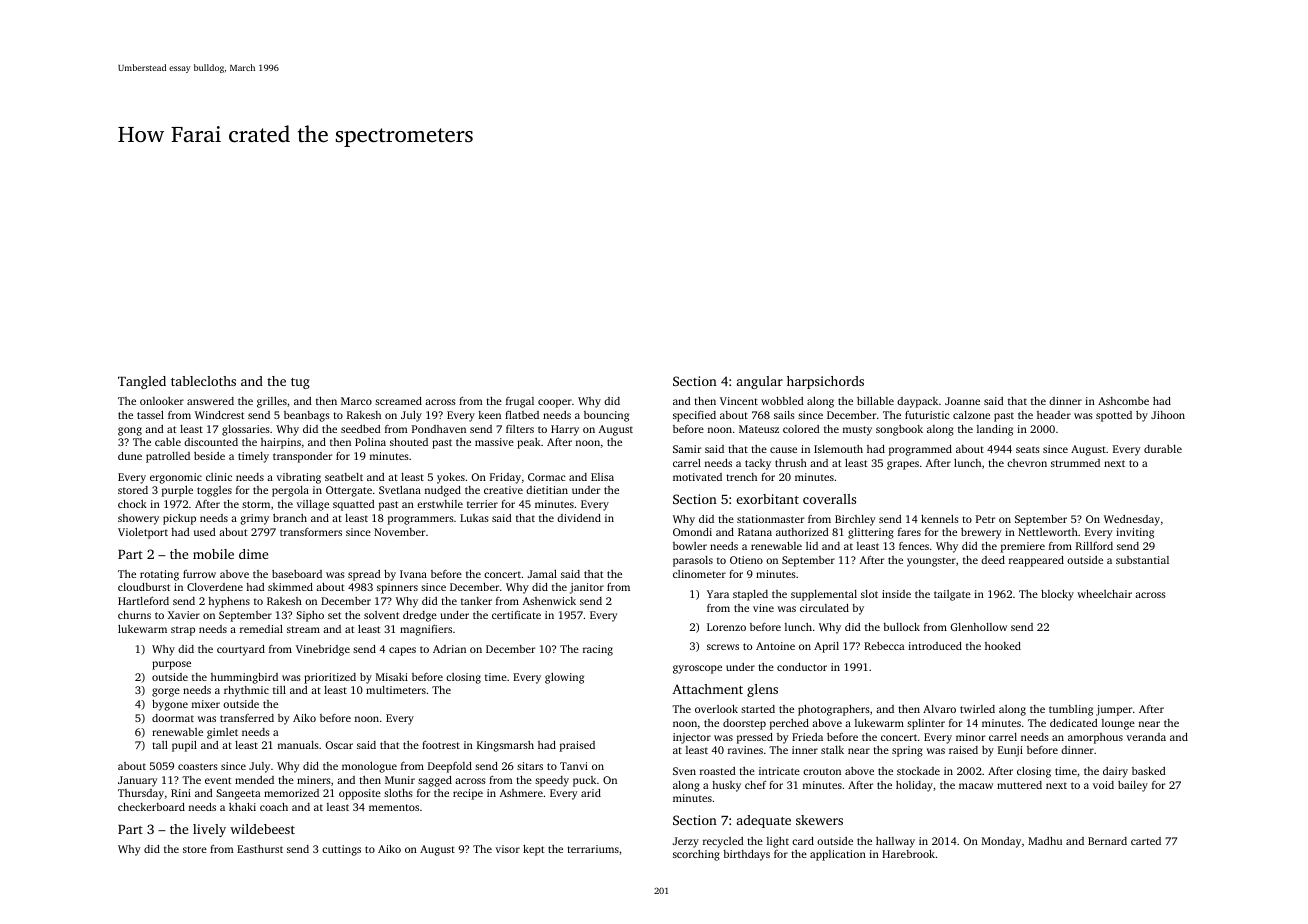 Image resolution: width=1308 pixels, height=924 pixels. I want to click on Jamal, so click(542, 574).
